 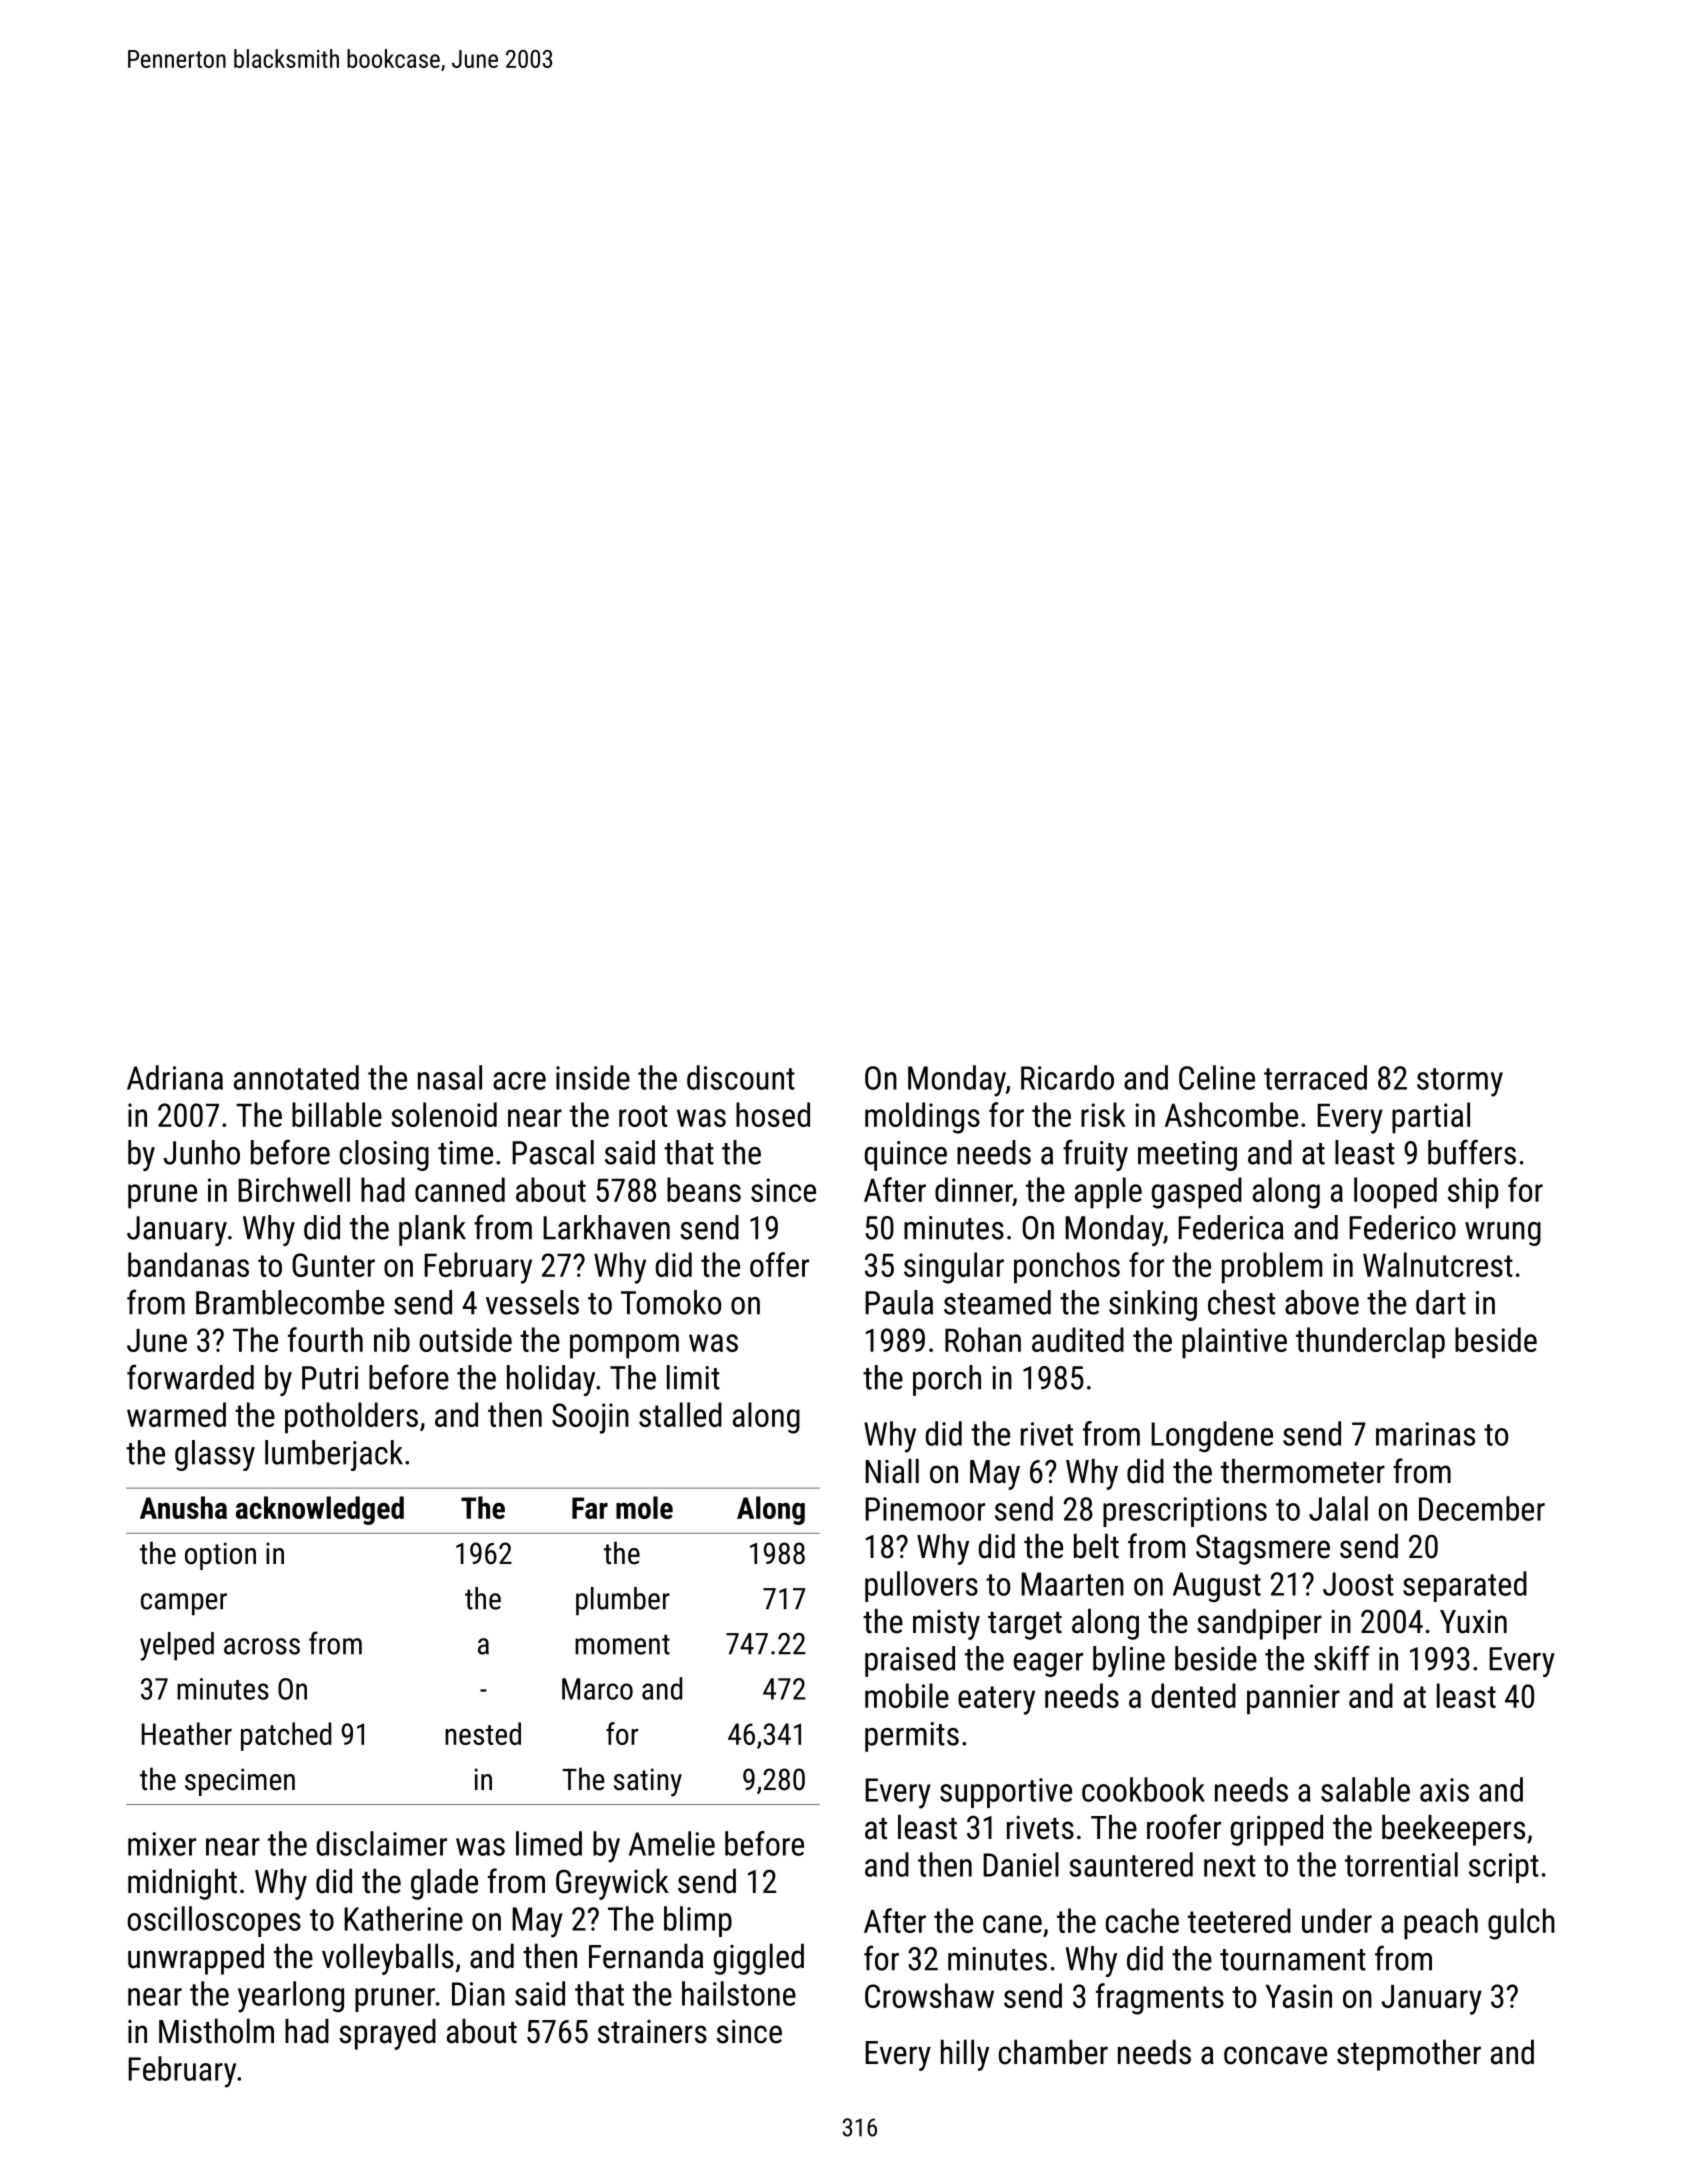 I want to click on sprayed, so click(x=387, y=2034).
